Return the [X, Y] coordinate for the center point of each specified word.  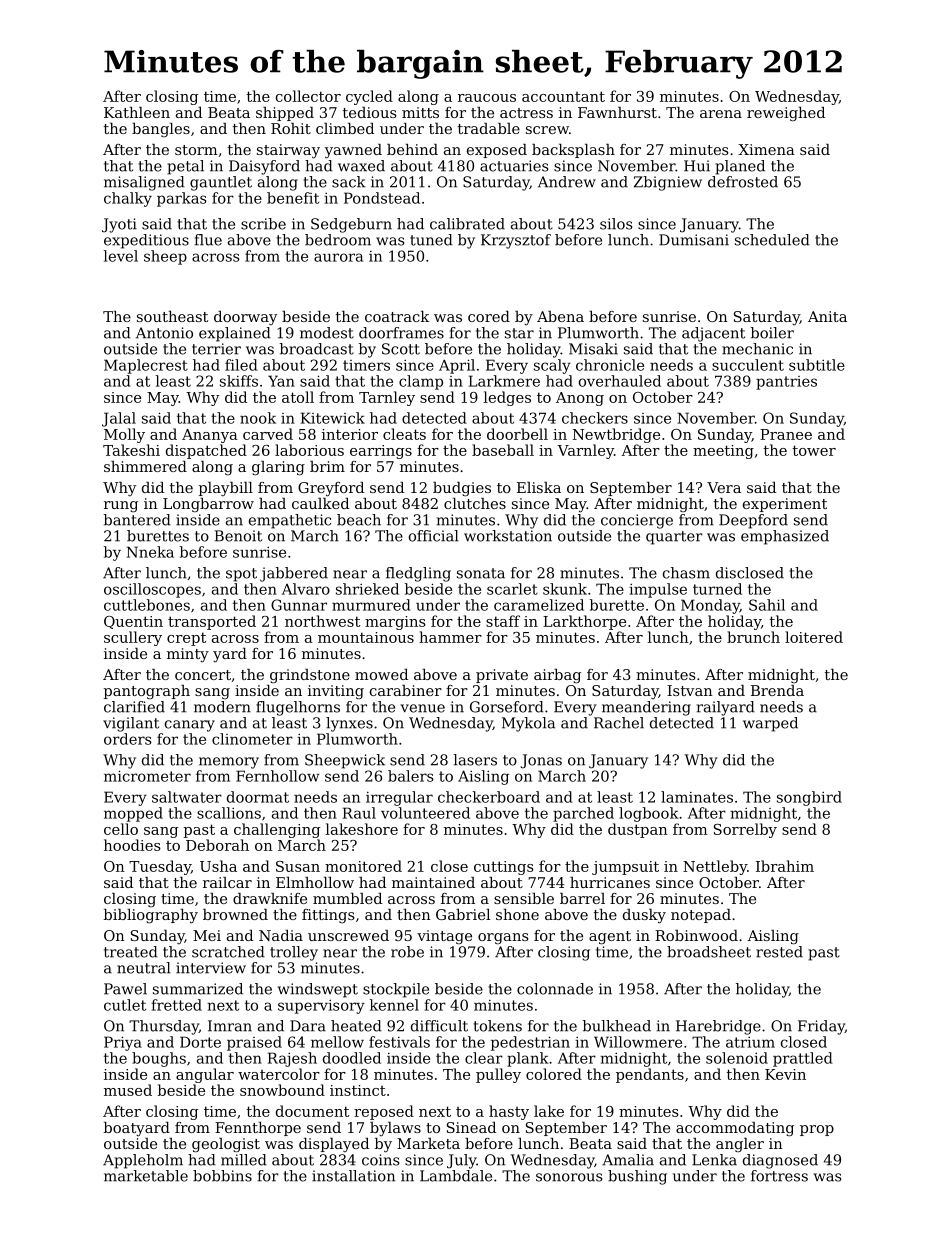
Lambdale [456, 1176]
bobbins [222, 1176]
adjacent [713, 334]
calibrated [467, 224]
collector [308, 96]
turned [717, 589]
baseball [503, 450]
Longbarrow [208, 505]
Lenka [714, 1160]
